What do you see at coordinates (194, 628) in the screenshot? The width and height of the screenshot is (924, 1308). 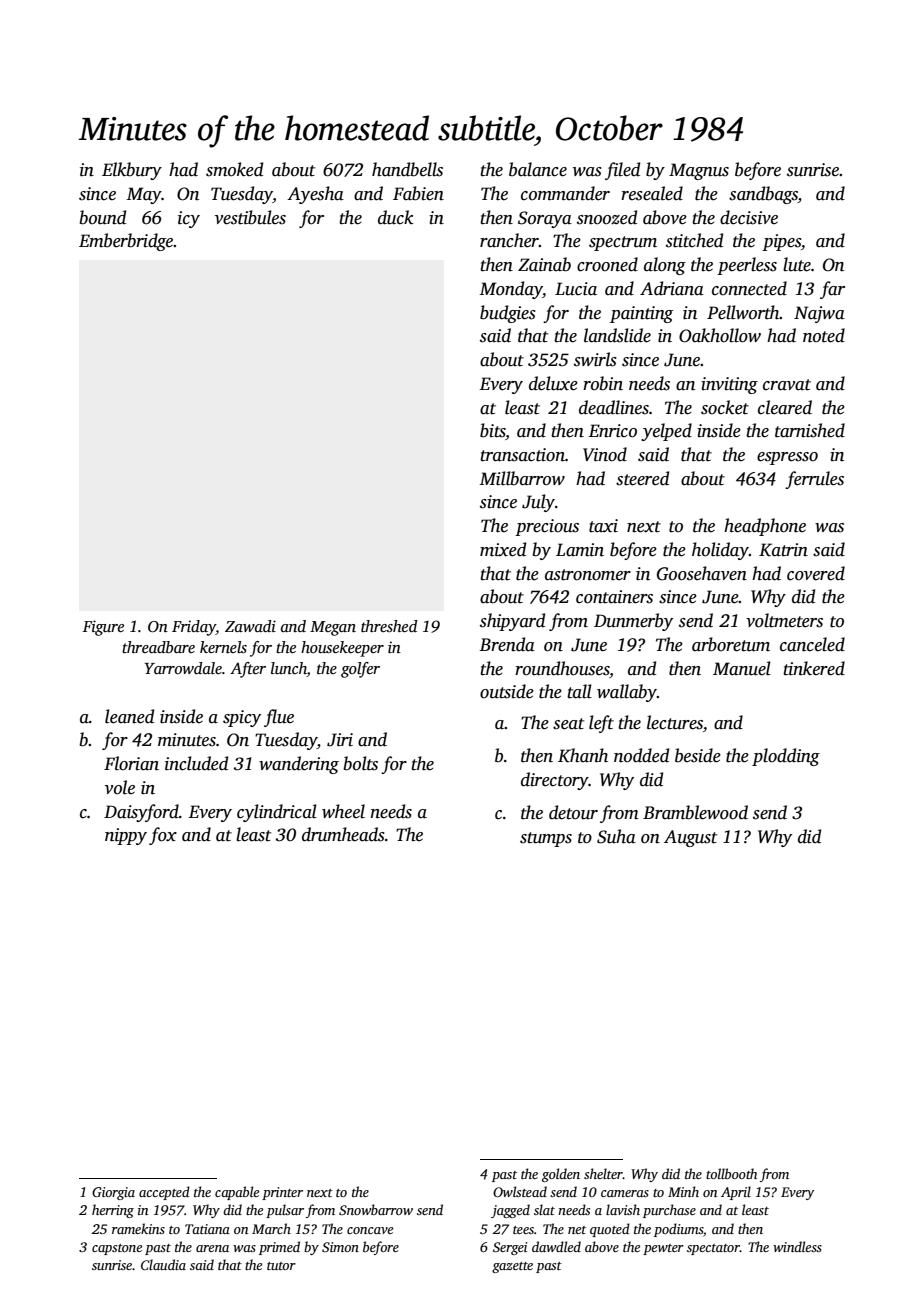 I see `Friday` at bounding box center [194, 628].
